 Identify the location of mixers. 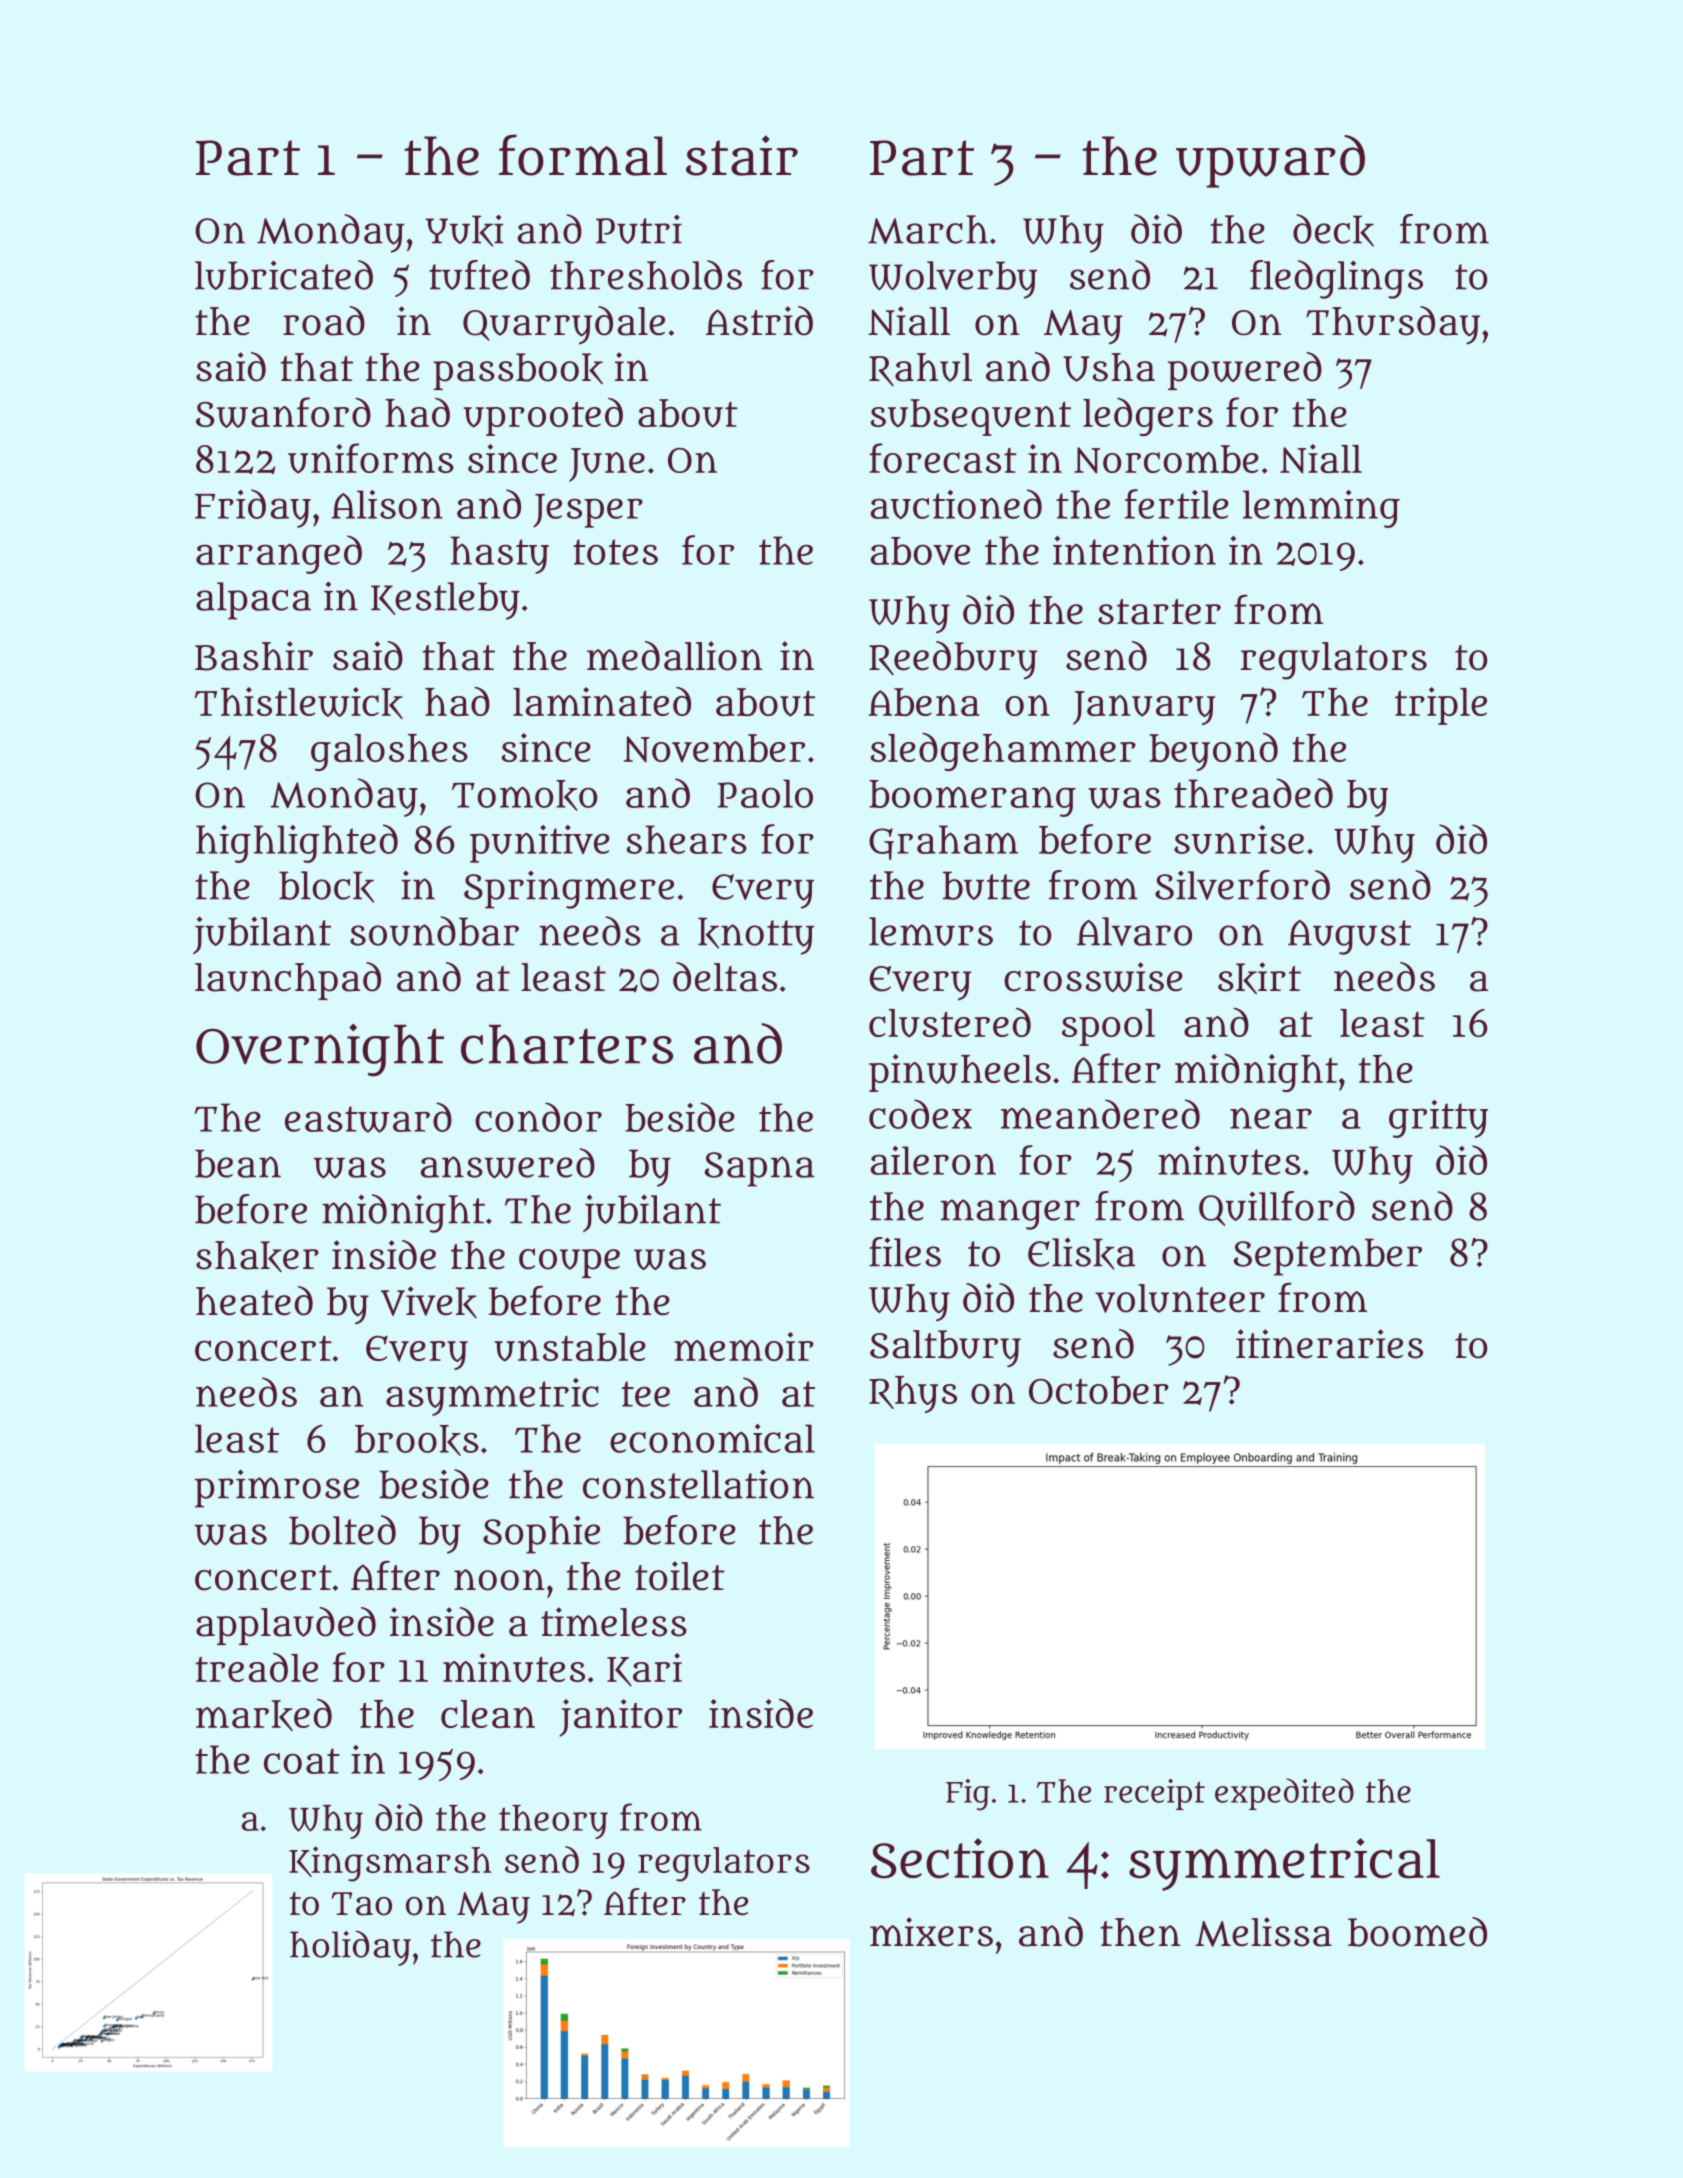
(931, 1932).
